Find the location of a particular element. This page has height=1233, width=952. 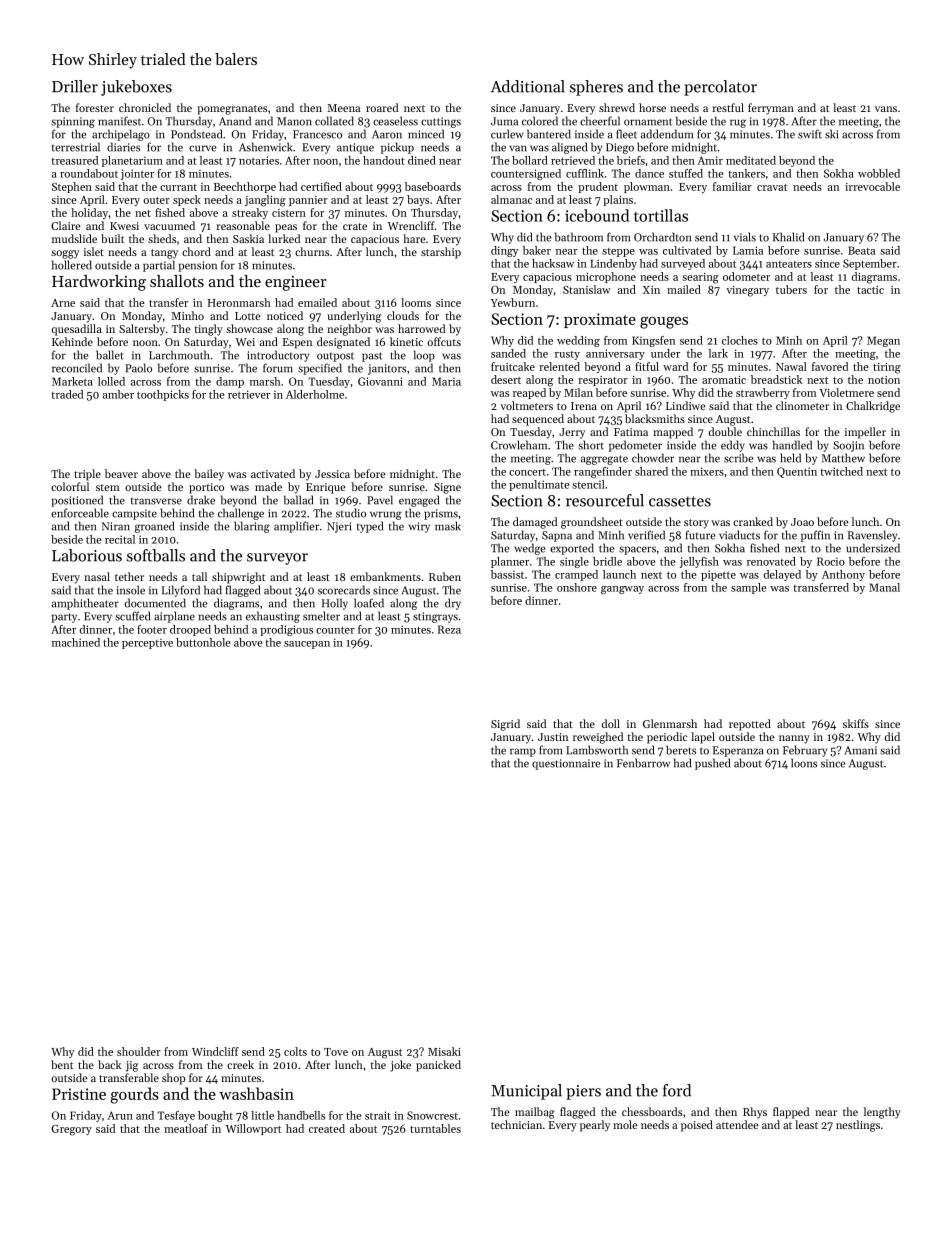

colts is located at coordinates (295, 1051).
